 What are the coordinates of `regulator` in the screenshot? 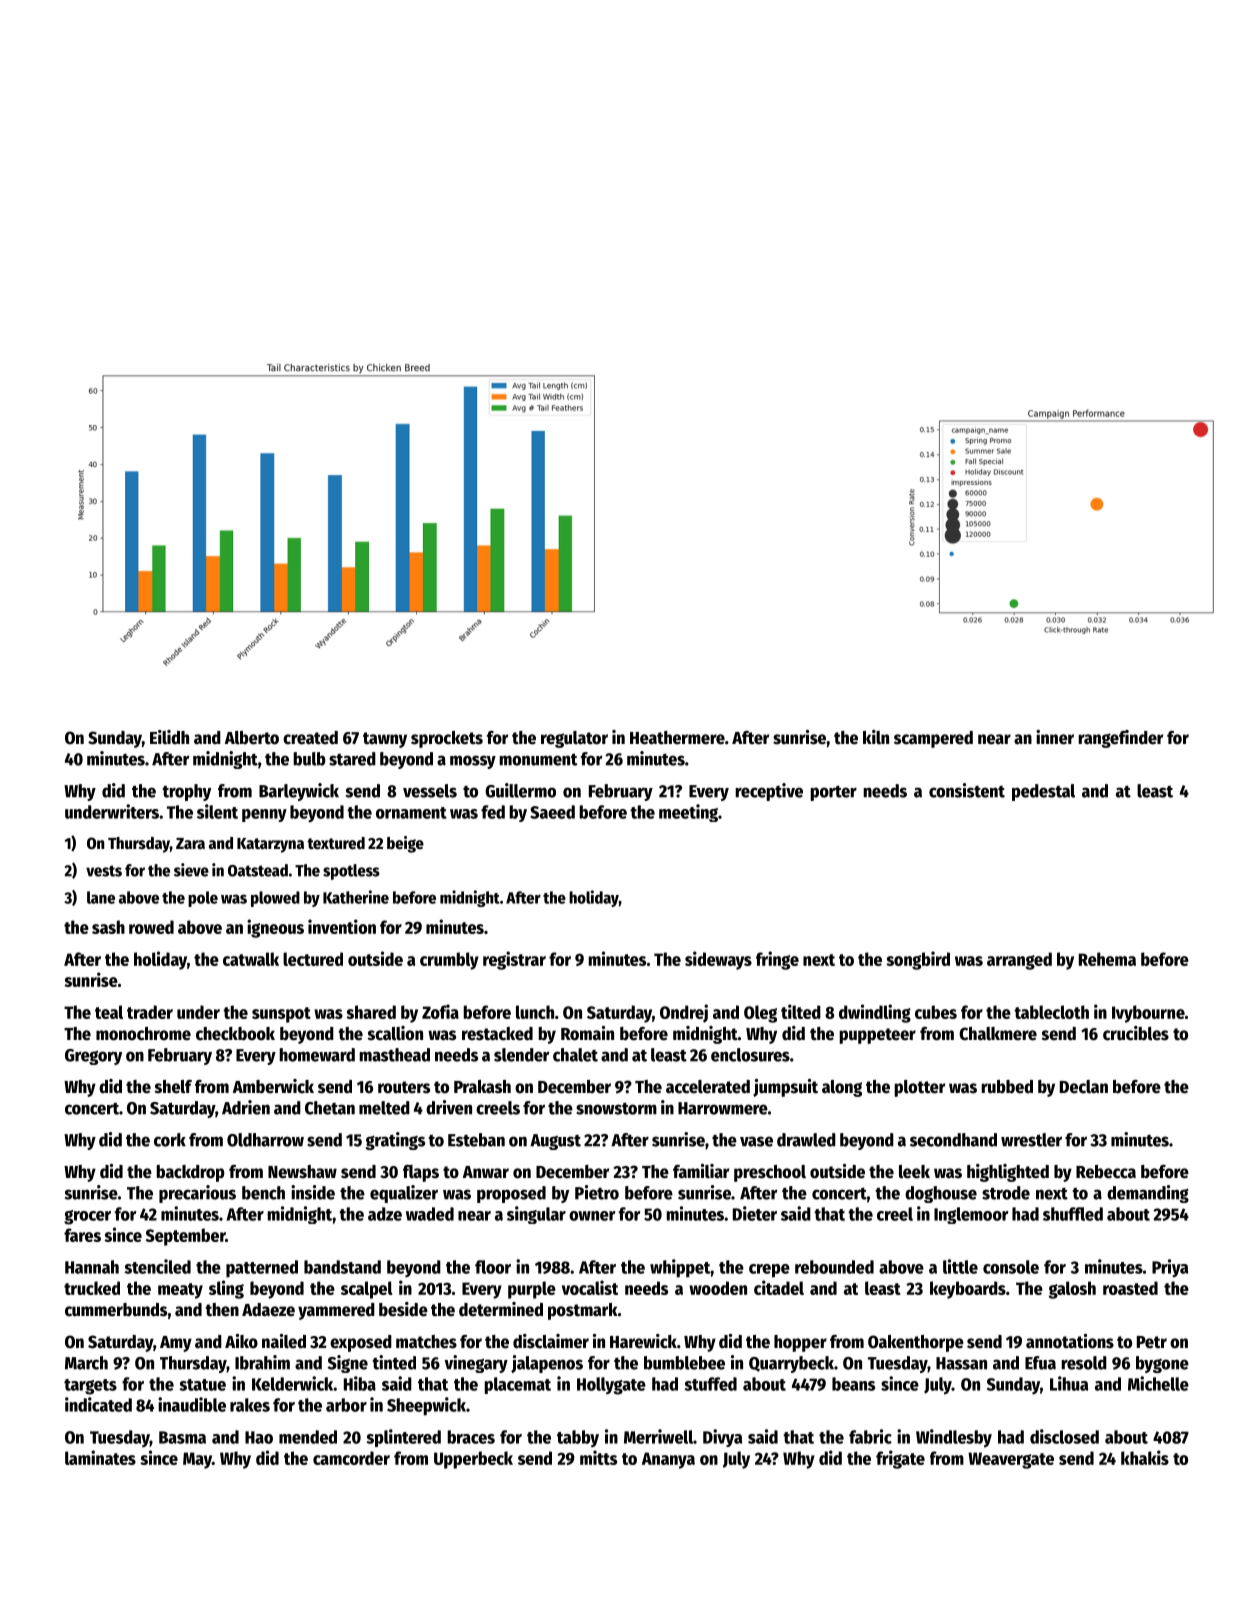 It's located at (574, 739).
